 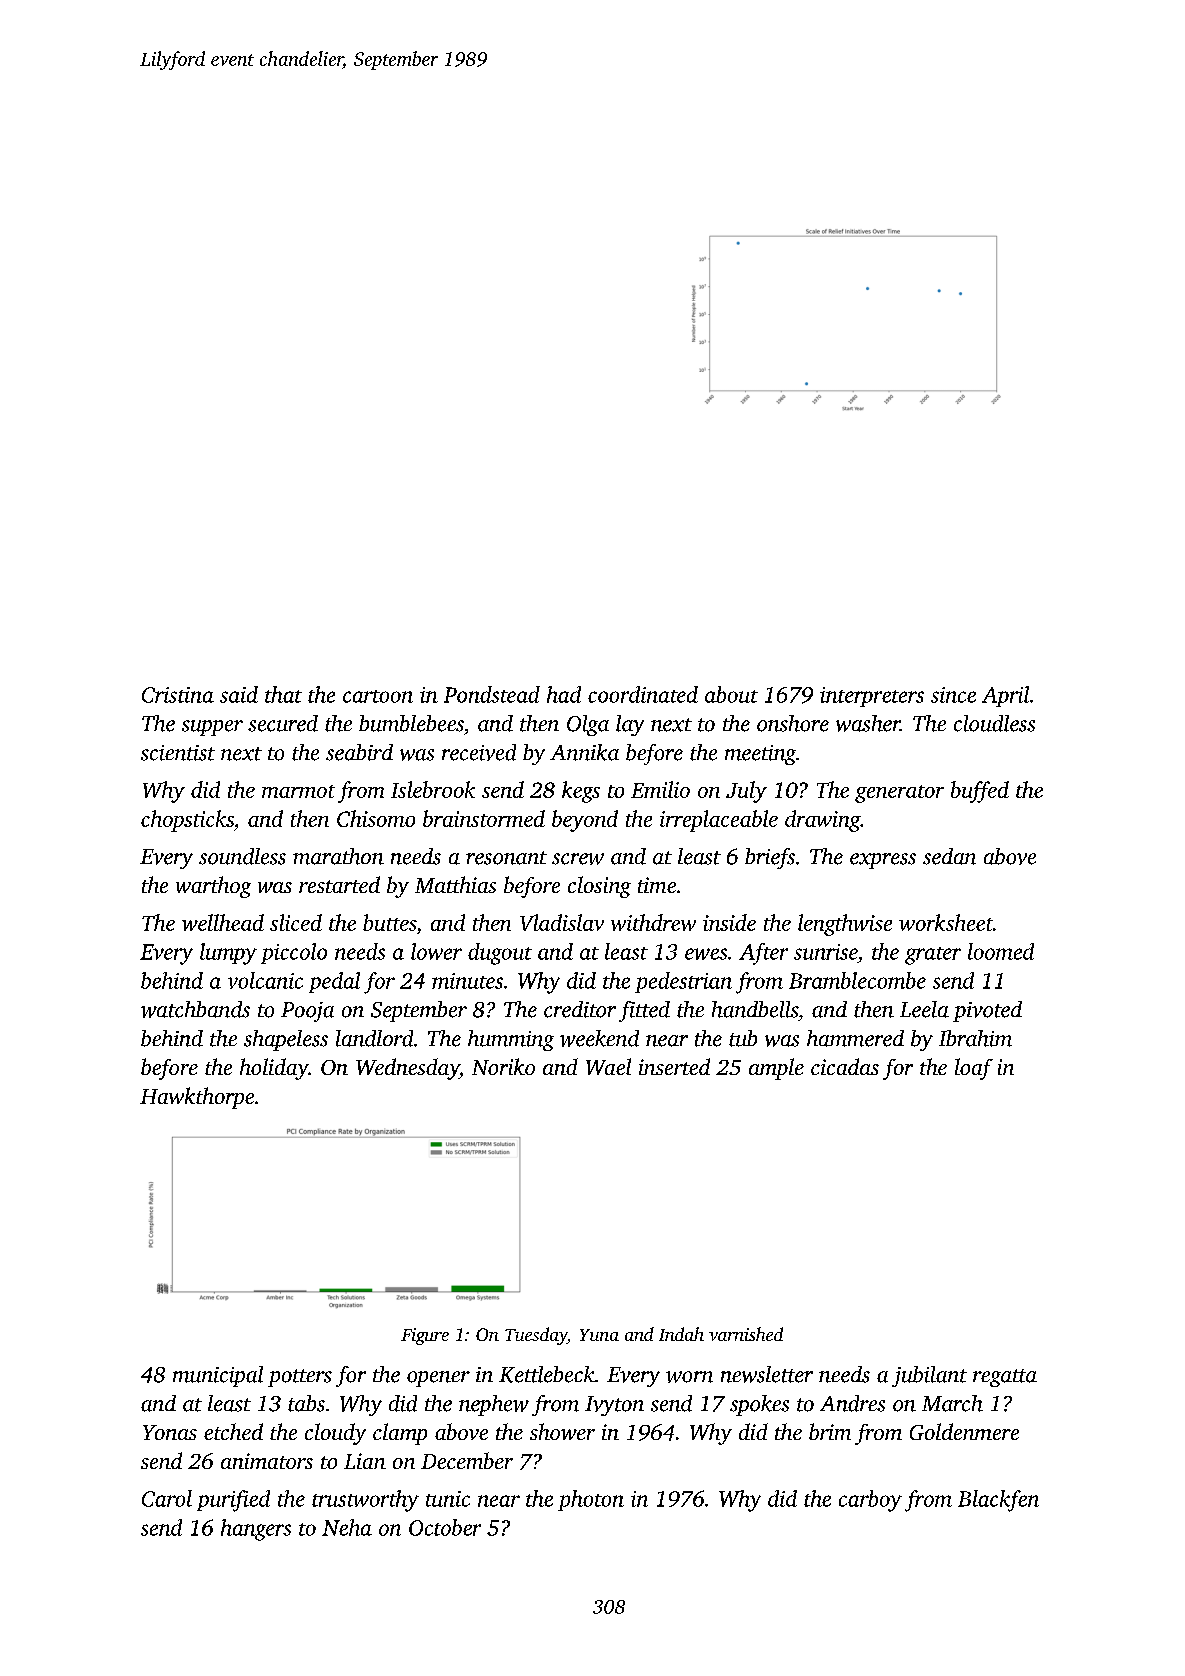 What do you see at coordinates (1001, 951) in the document?
I see `loomed` at bounding box center [1001, 951].
